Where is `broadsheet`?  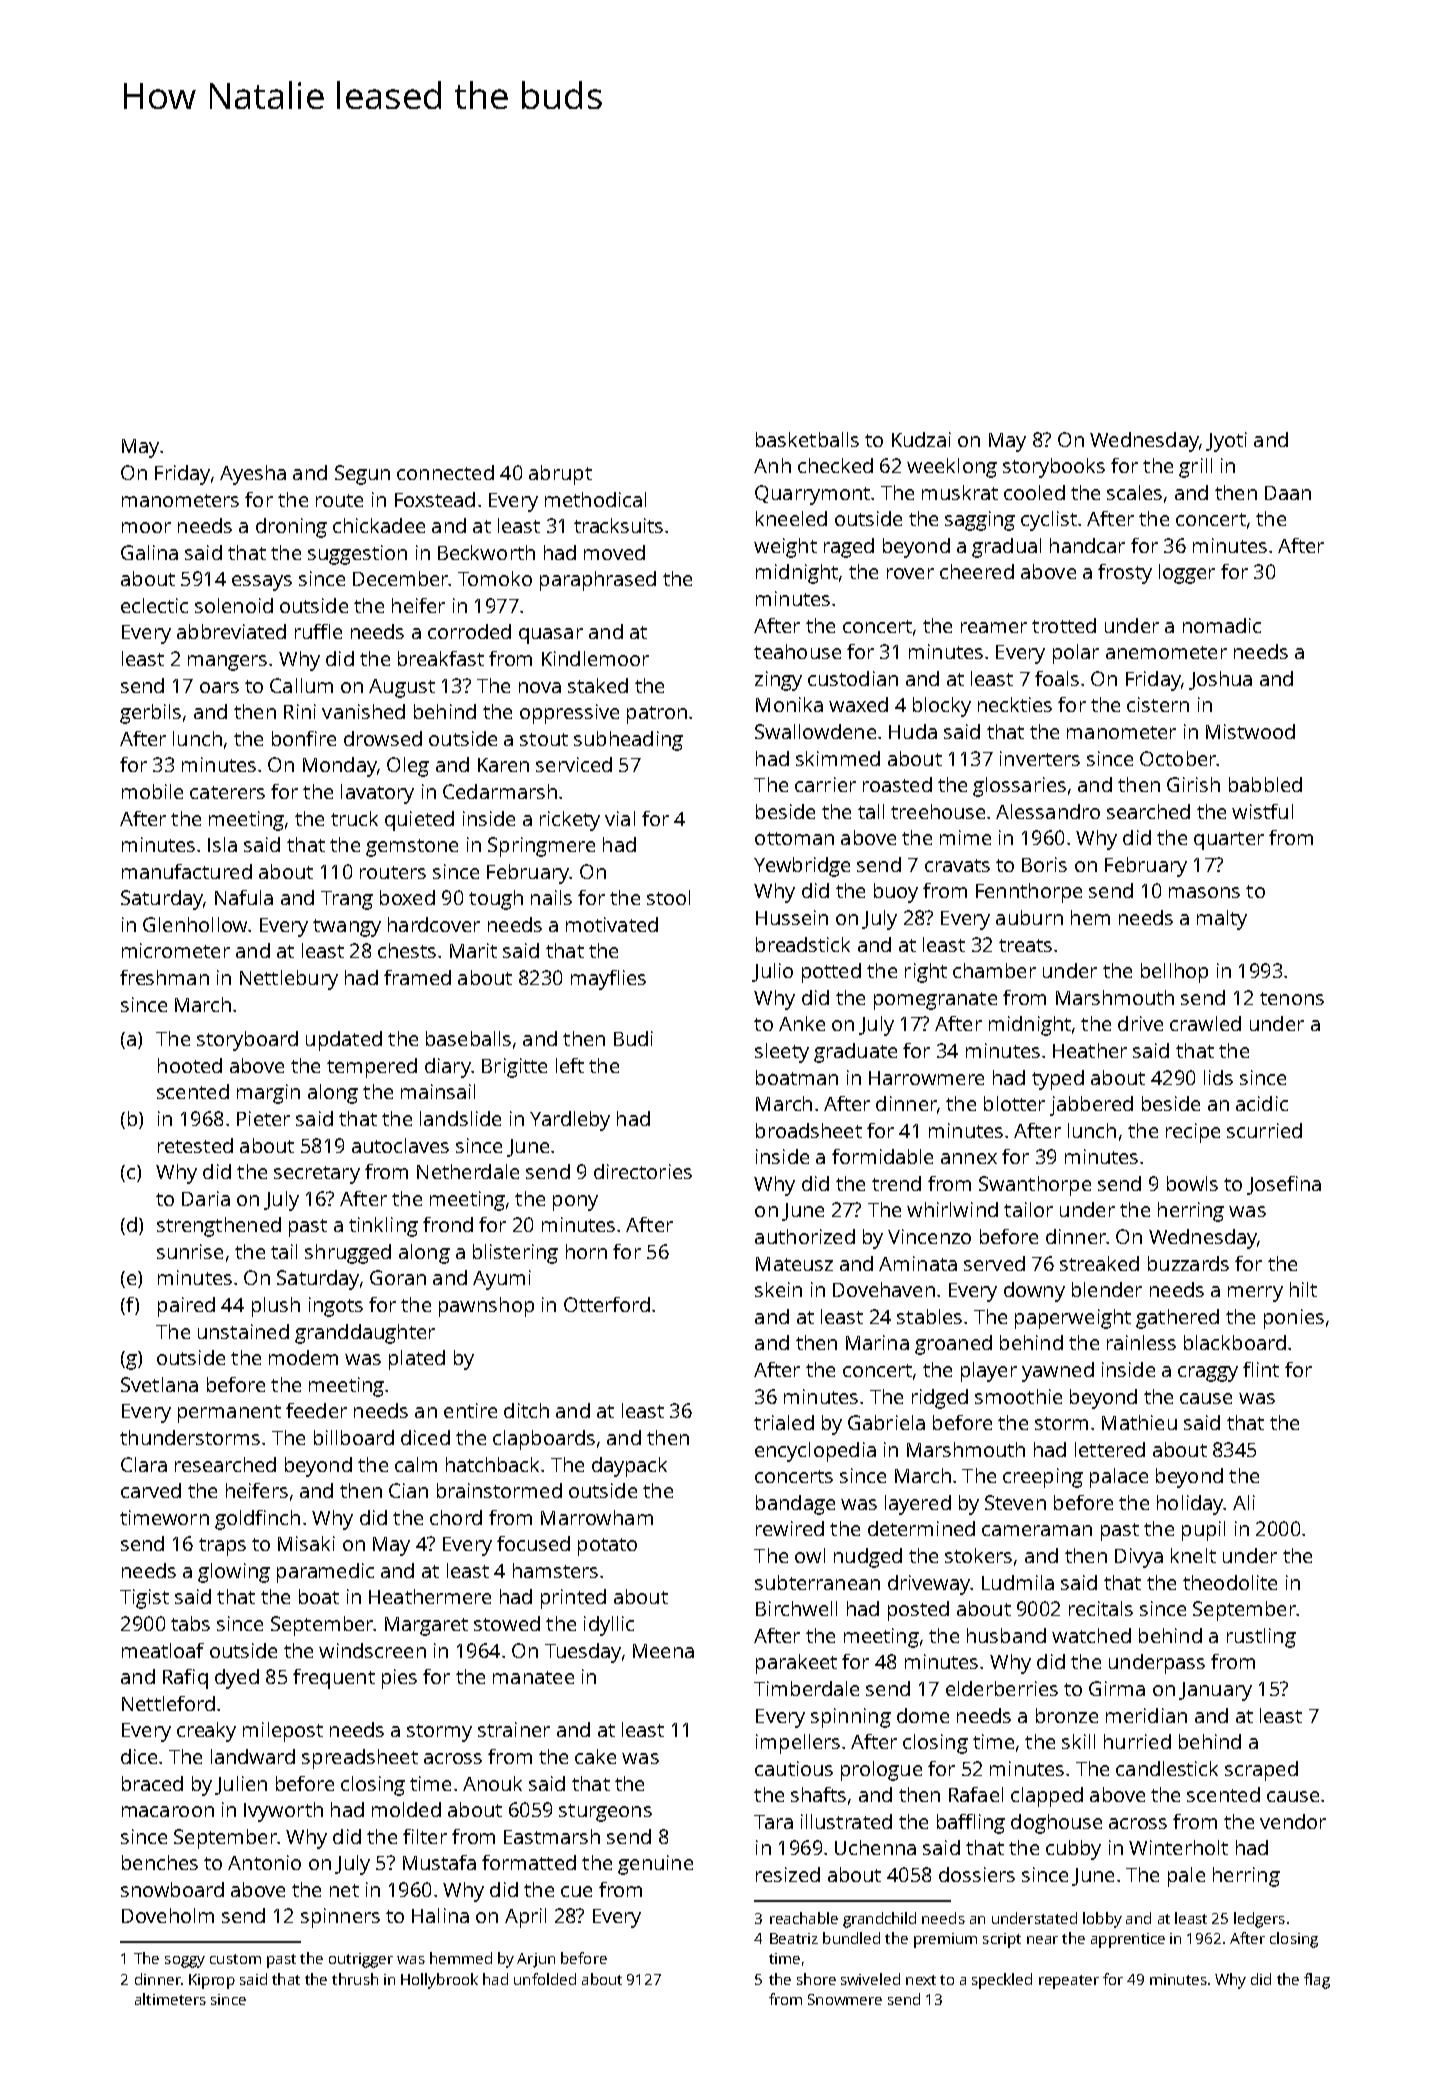 broadsheet is located at coordinates (809, 1130).
